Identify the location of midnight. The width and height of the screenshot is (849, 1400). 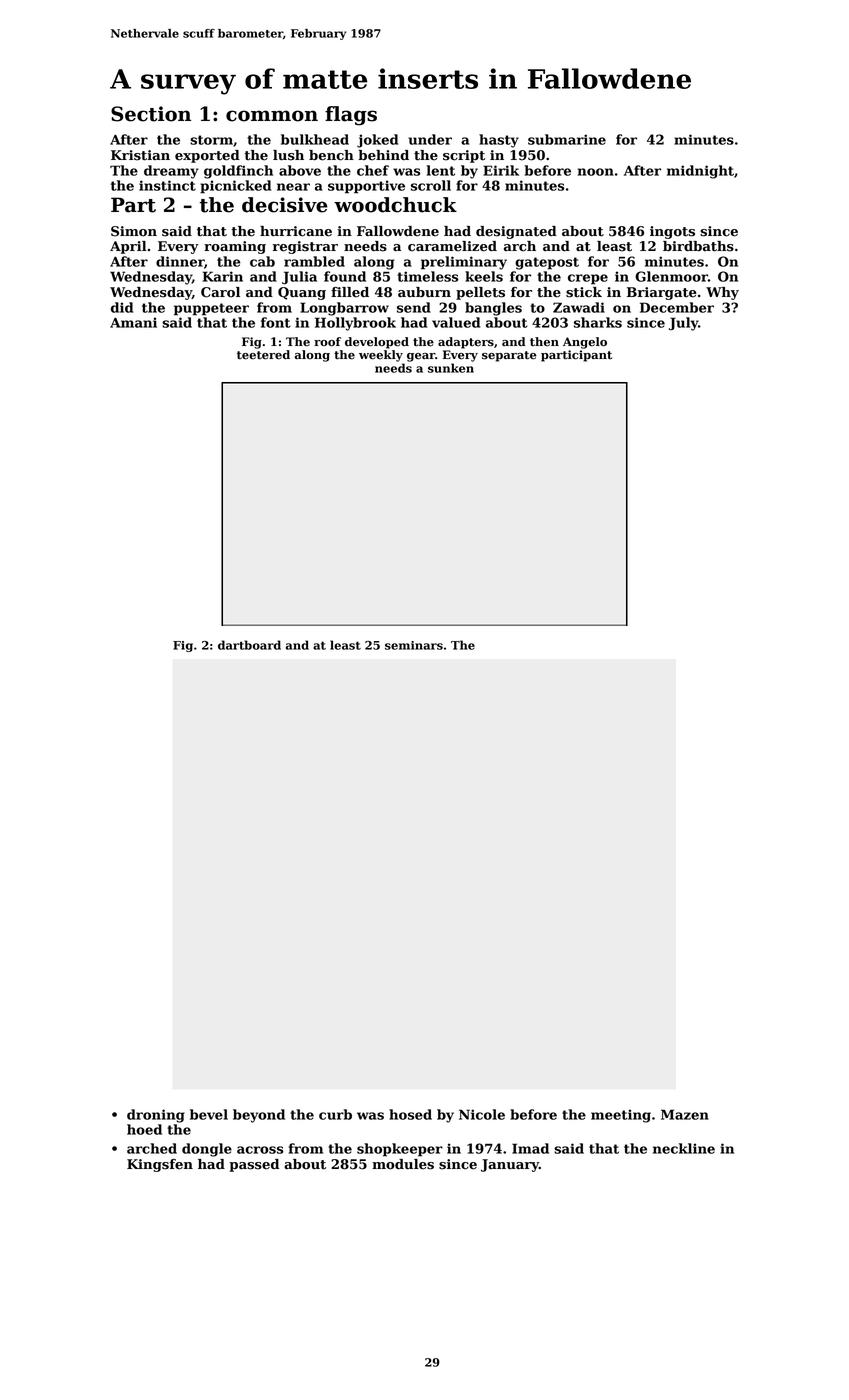
(700, 172).
